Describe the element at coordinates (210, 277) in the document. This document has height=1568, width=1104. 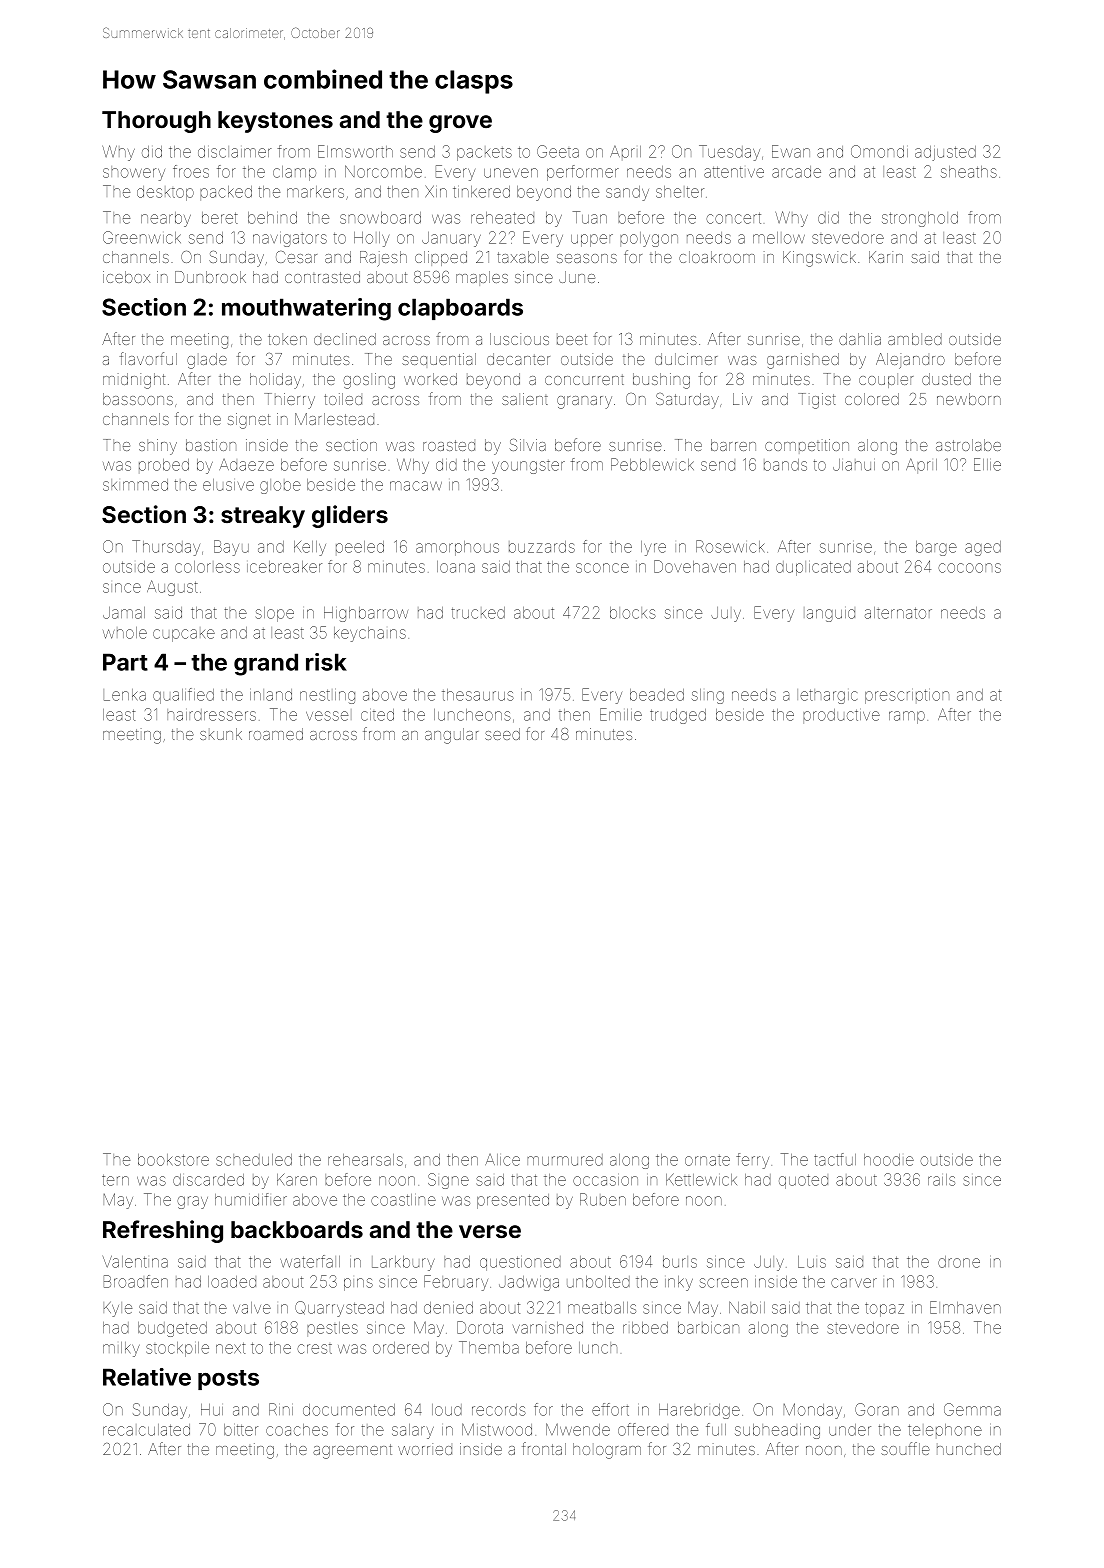
I see `Dunbrook` at that location.
